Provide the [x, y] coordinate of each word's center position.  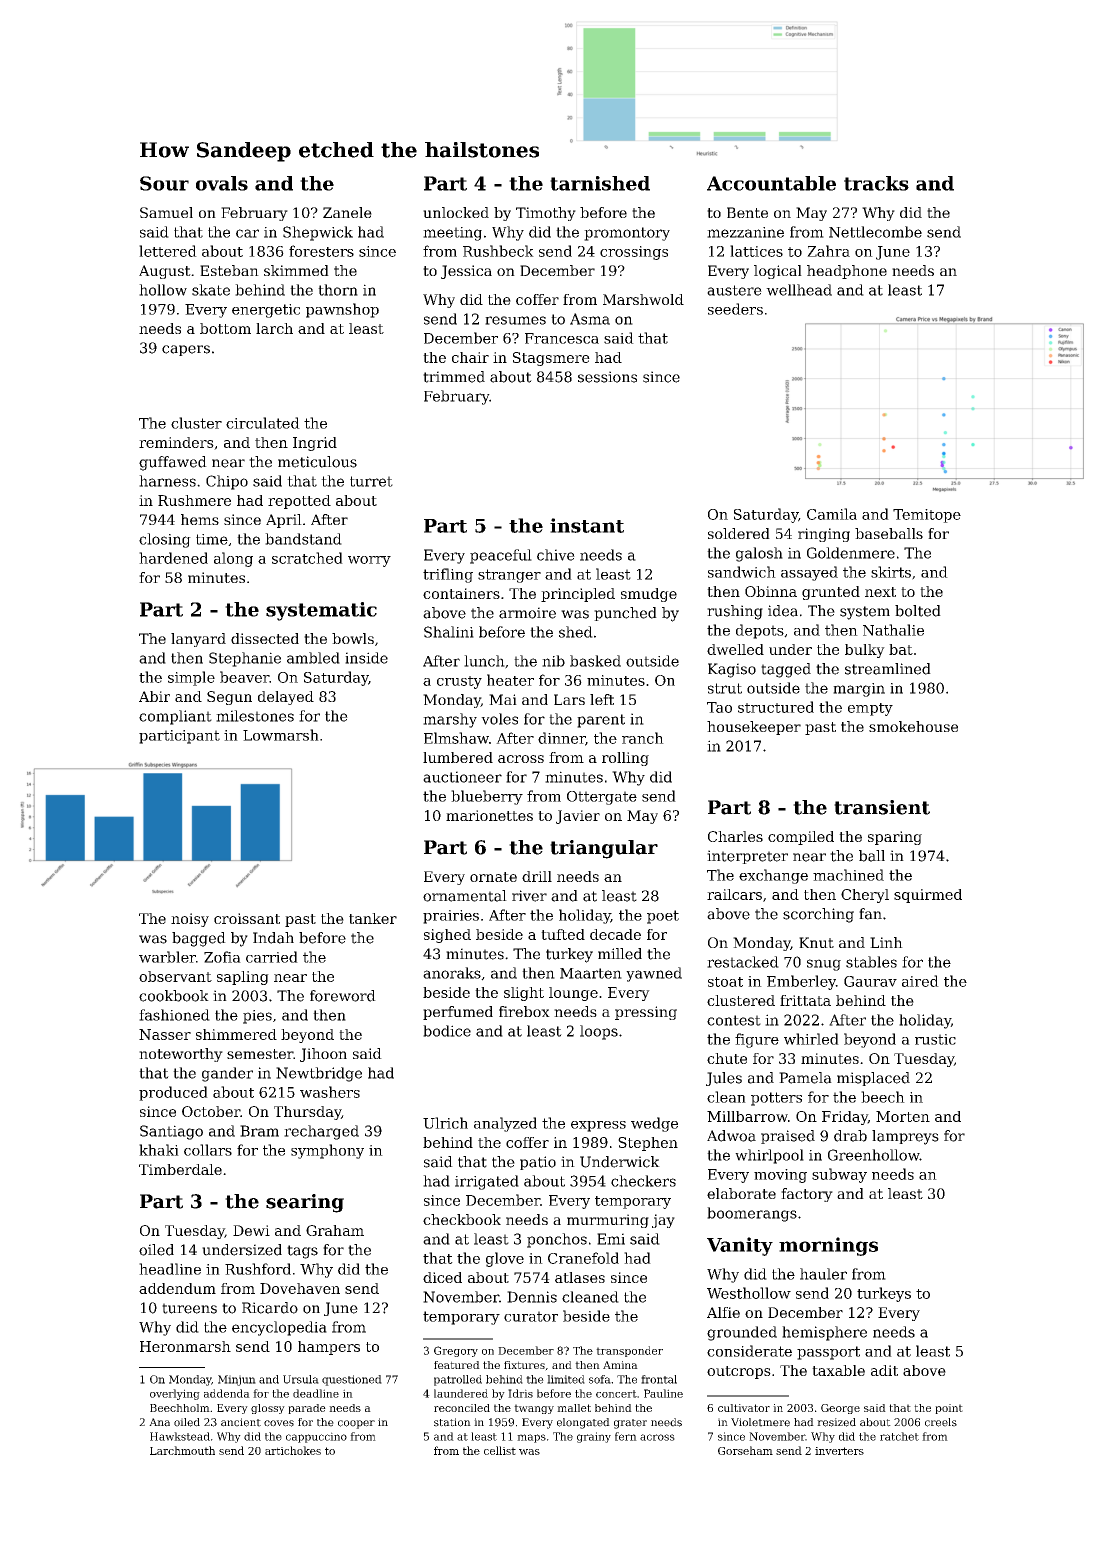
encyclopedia [279, 1328]
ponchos [557, 1240]
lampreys [905, 1137]
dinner [561, 738]
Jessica [466, 272]
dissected [265, 638]
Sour [164, 183]
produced [173, 1093]
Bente [747, 212]
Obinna [771, 591]
